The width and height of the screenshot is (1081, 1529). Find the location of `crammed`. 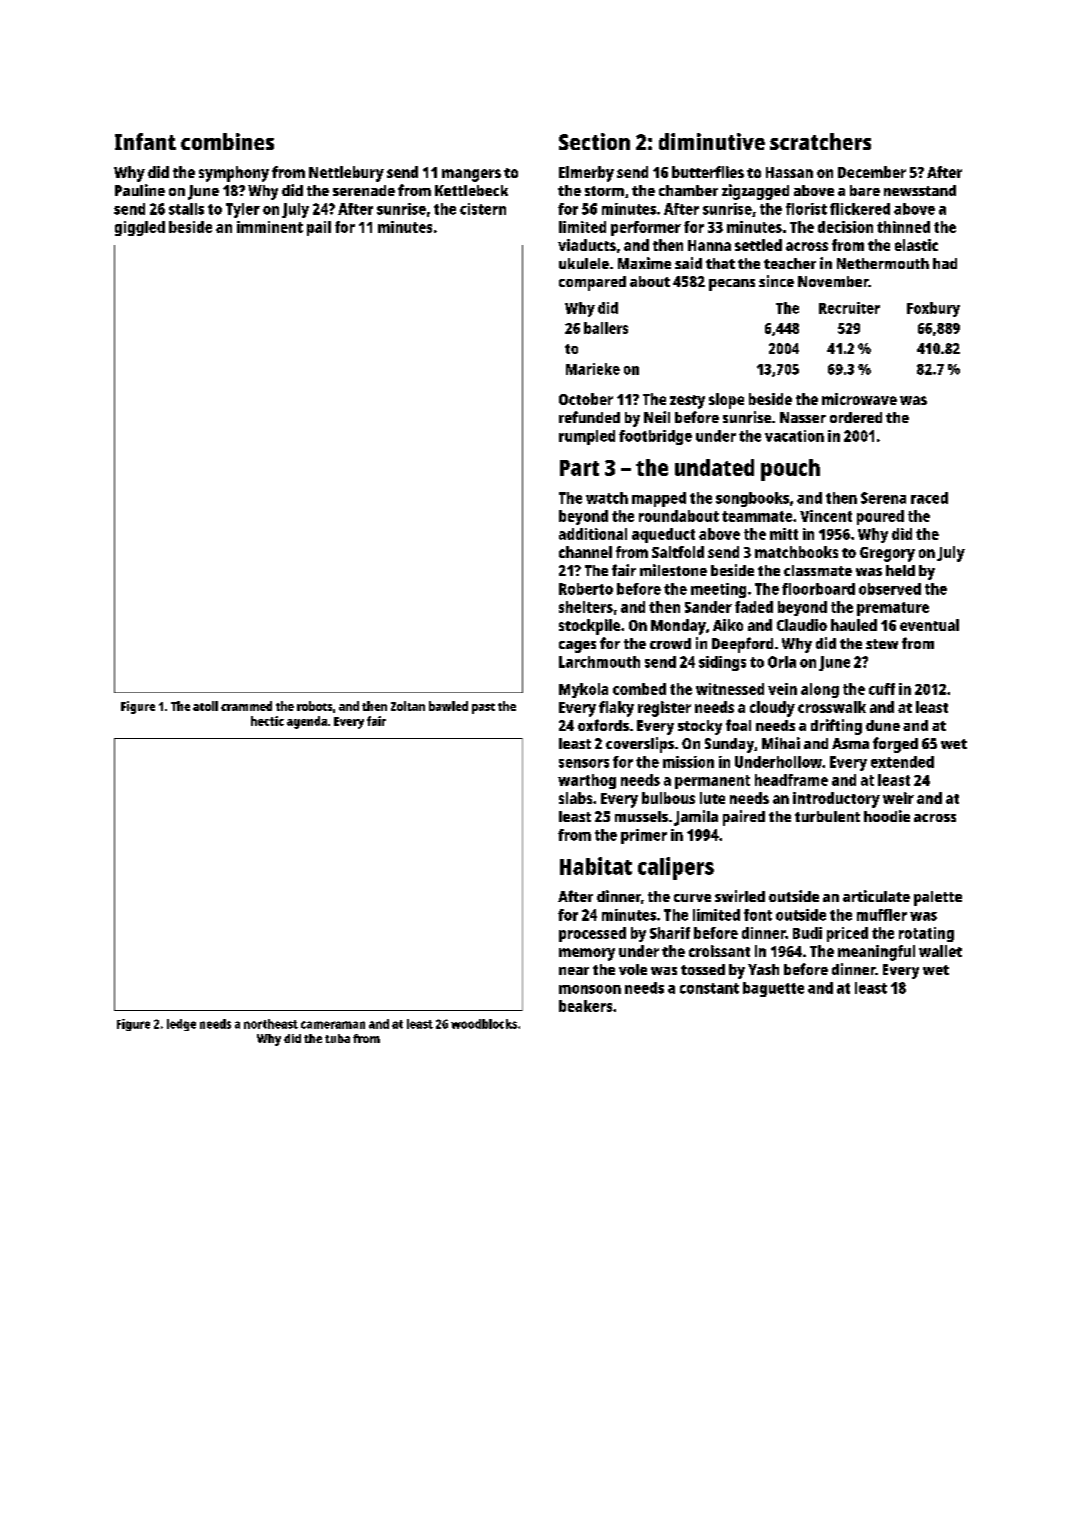

crammed is located at coordinates (246, 706).
